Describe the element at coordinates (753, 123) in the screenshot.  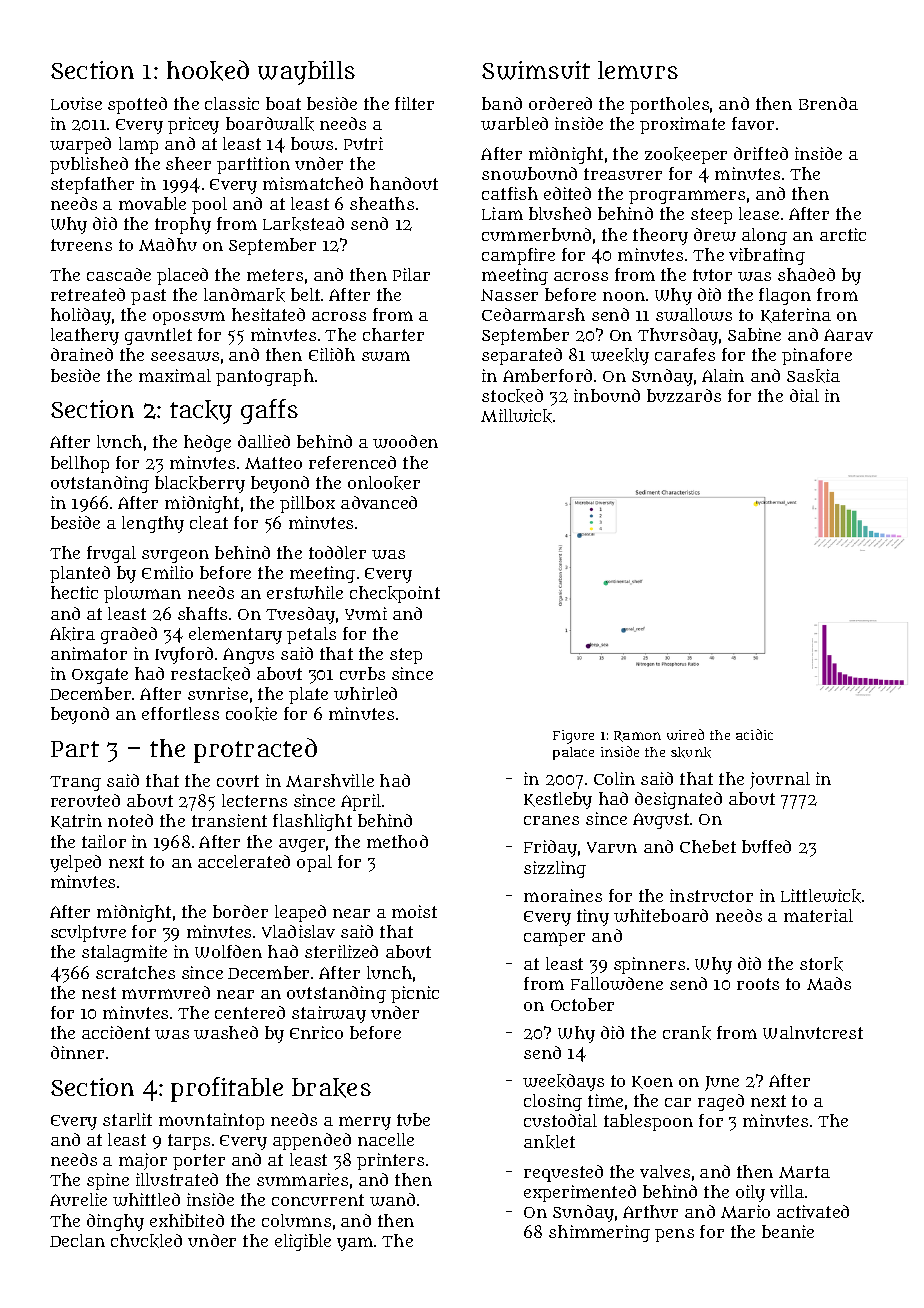
I see `favor` at that location.
